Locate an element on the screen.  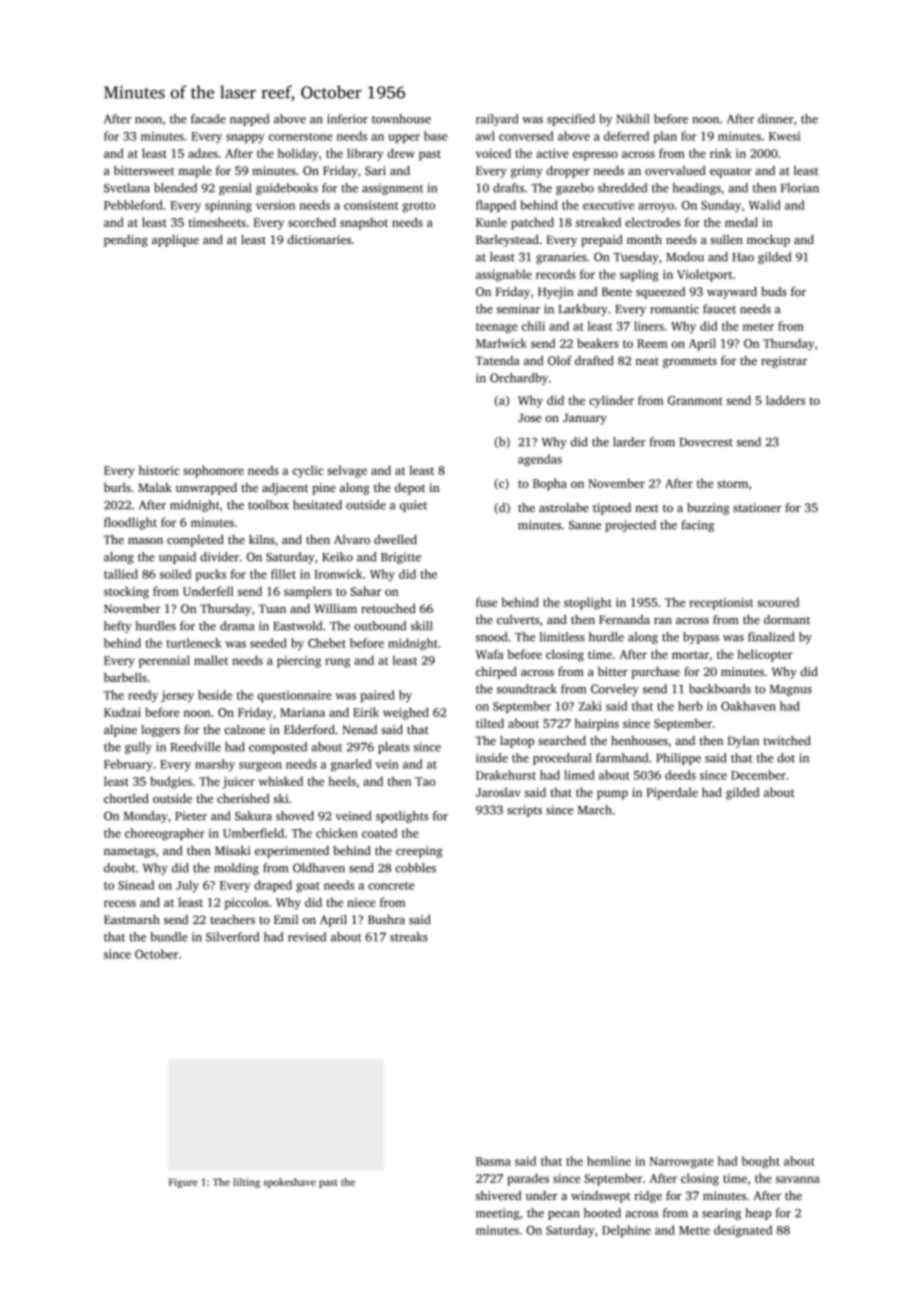
dinner is located at coordinates (776, 119).
